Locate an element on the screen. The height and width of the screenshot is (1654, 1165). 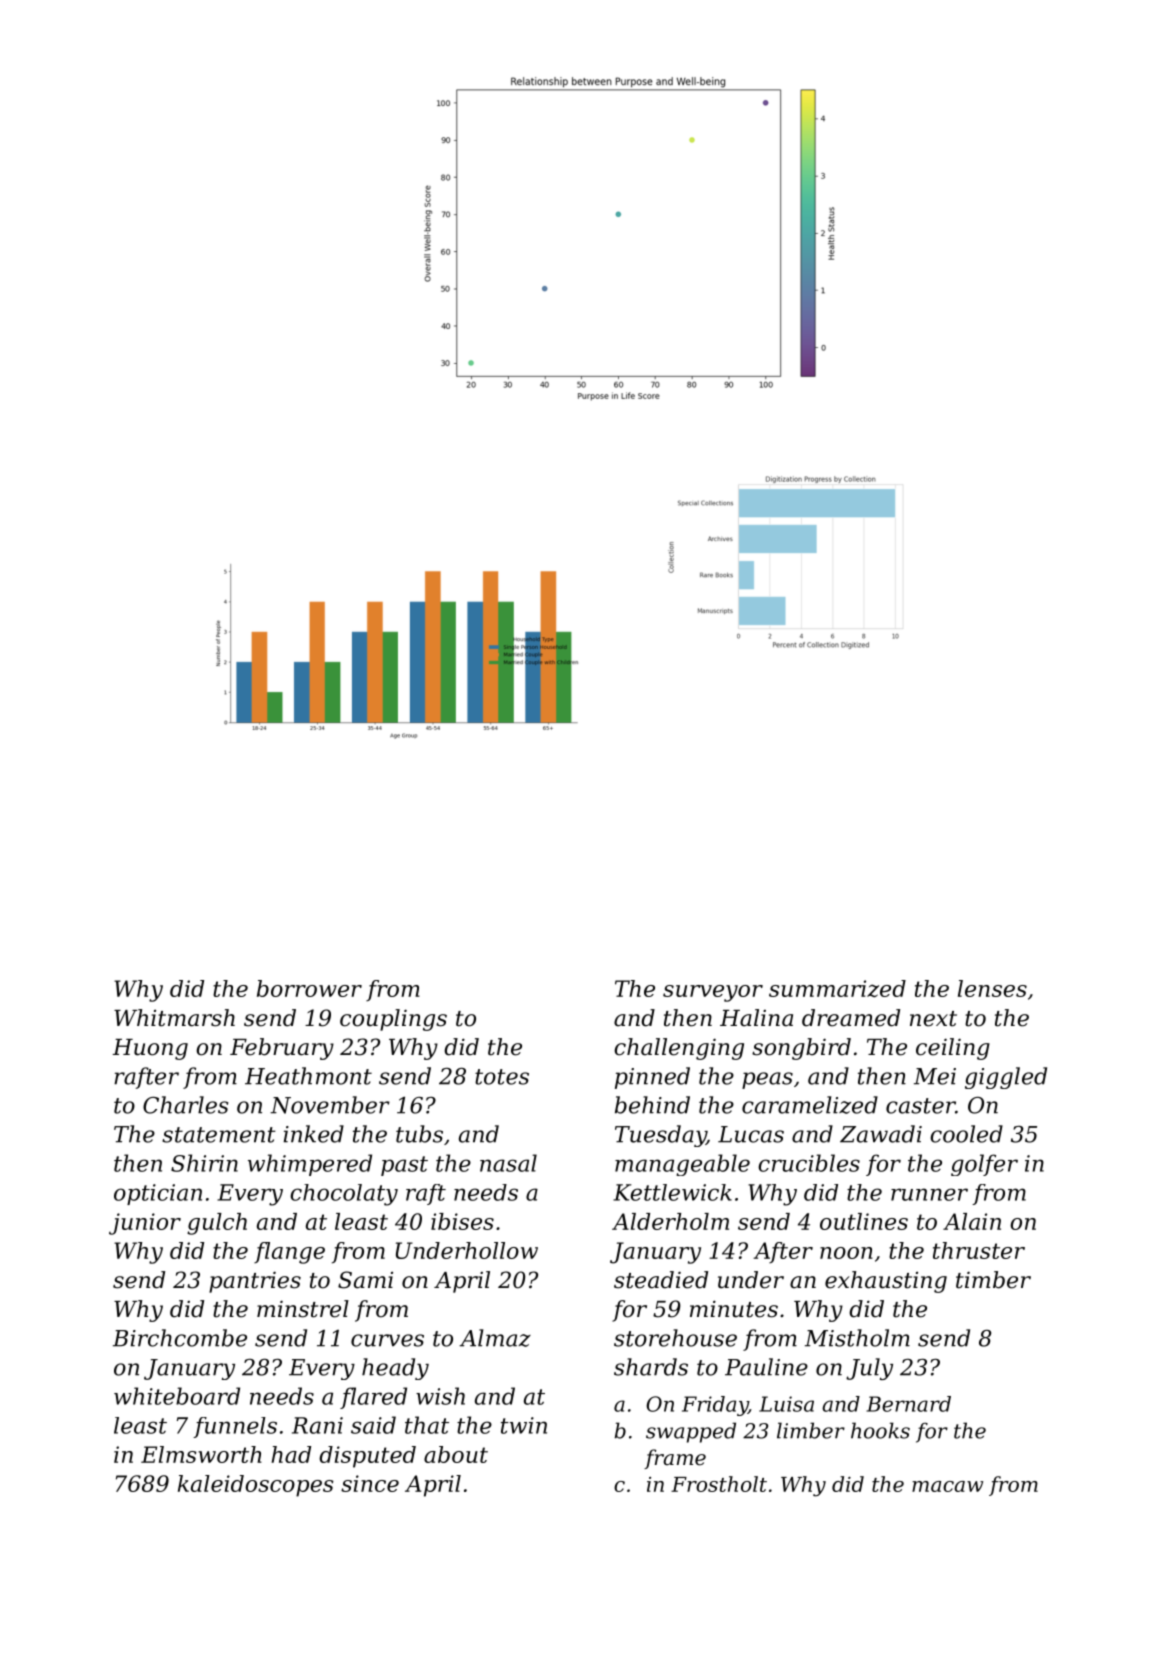
Whitmarsh is located at coordinates (174, 1018).
